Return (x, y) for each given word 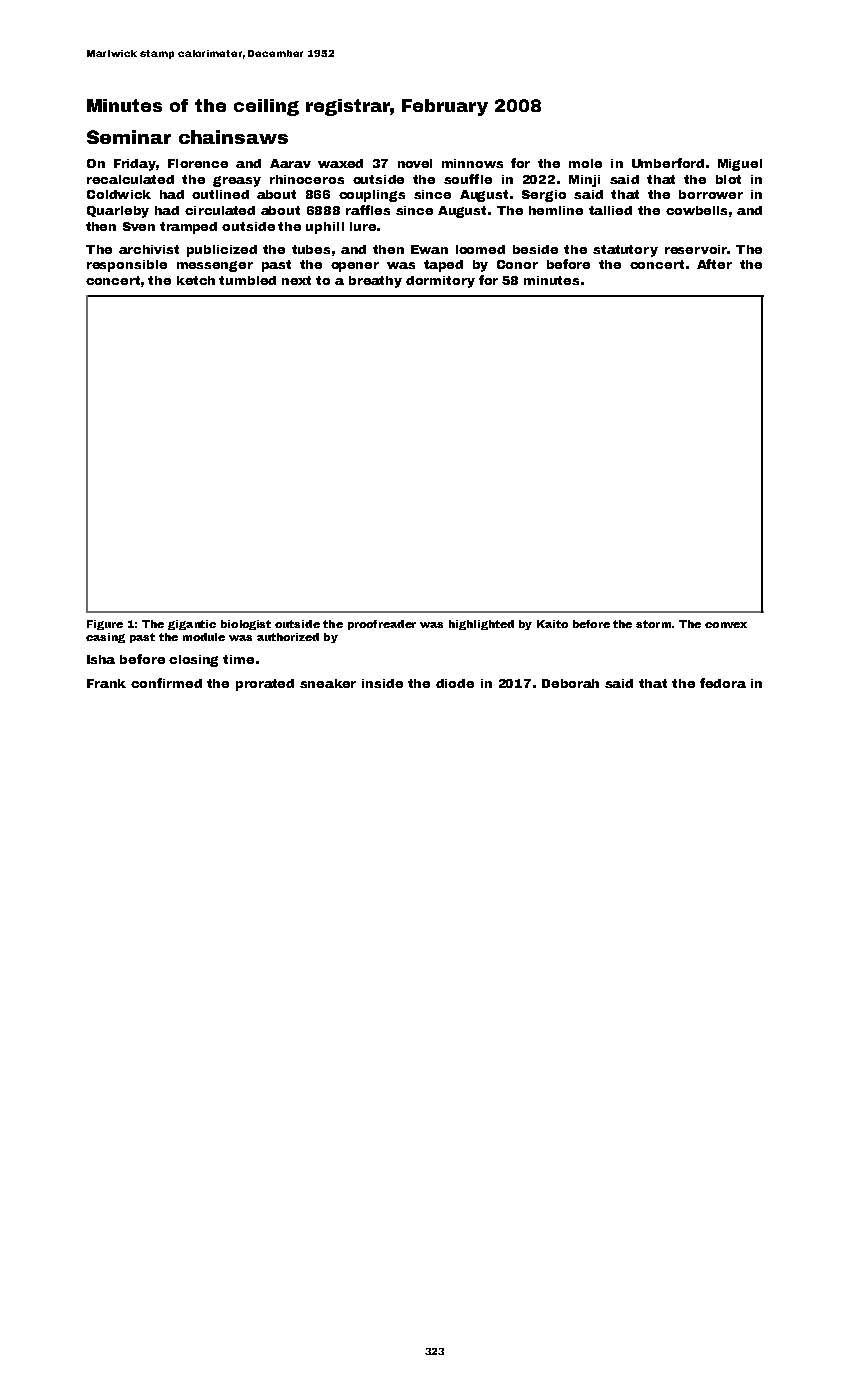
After (714, 264)
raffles (368, 210)
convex (726, 625)
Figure (105, 625)
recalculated (130, 179)
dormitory (440, 282)
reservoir (696, 249)
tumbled (247, 280)
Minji (584, 181)
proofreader (382, 625)
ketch (196, 280)
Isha (101, 659)
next (296, 280)
